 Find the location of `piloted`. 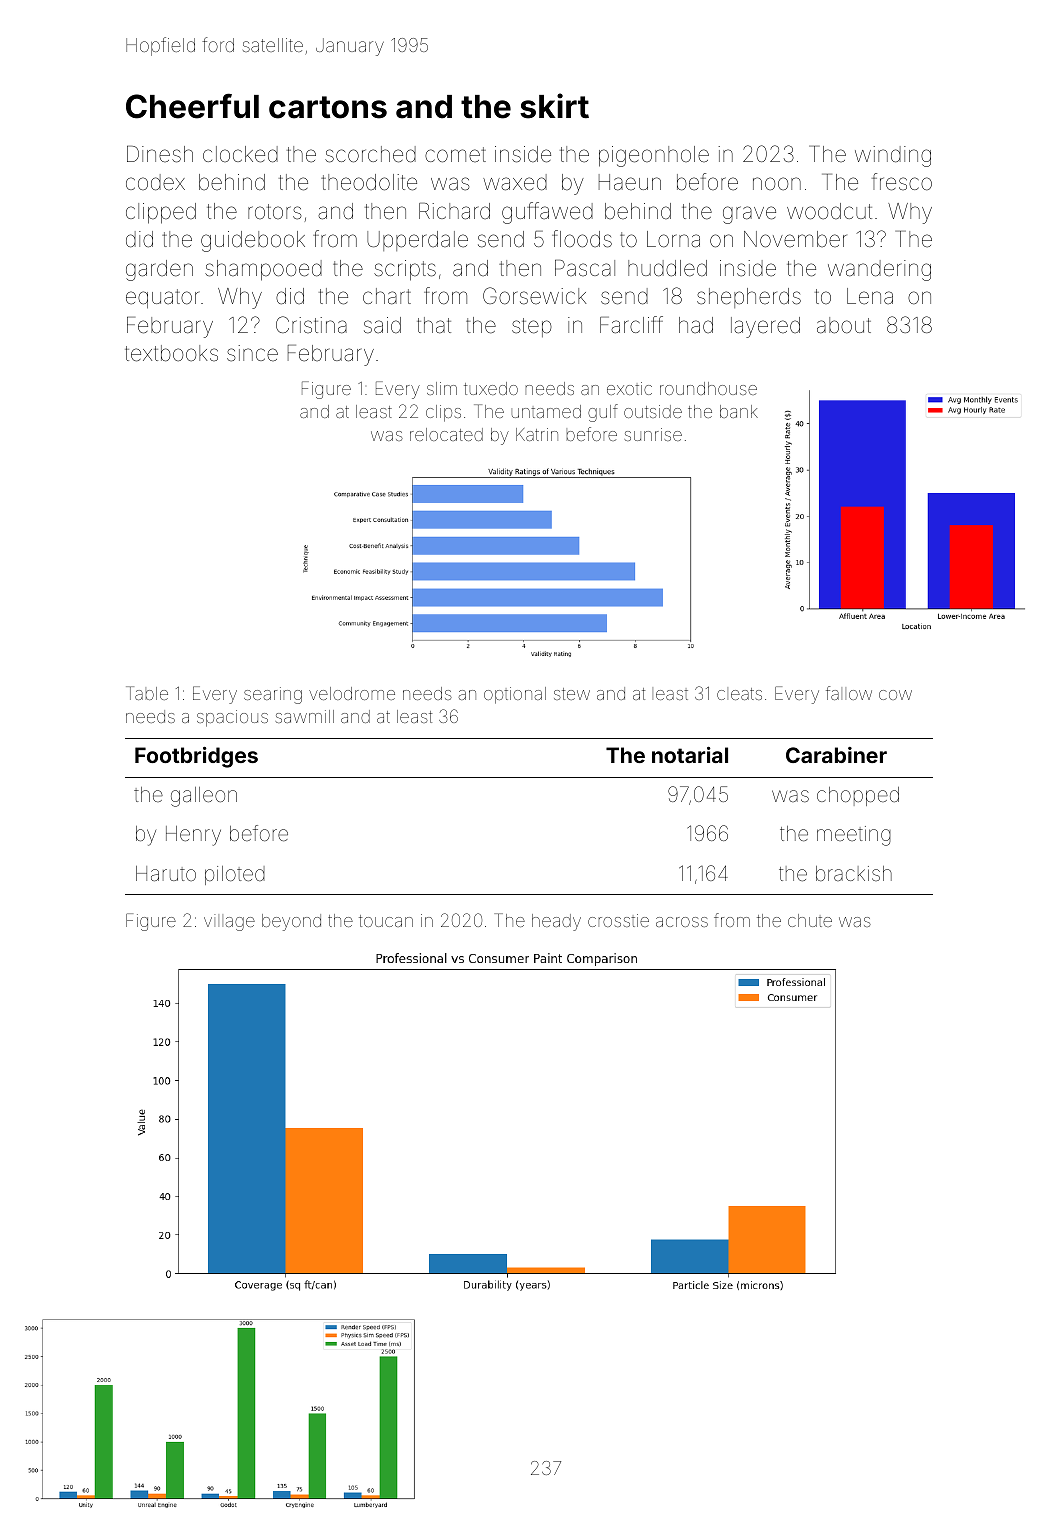

piloted is located at coordinates (235, 875).
